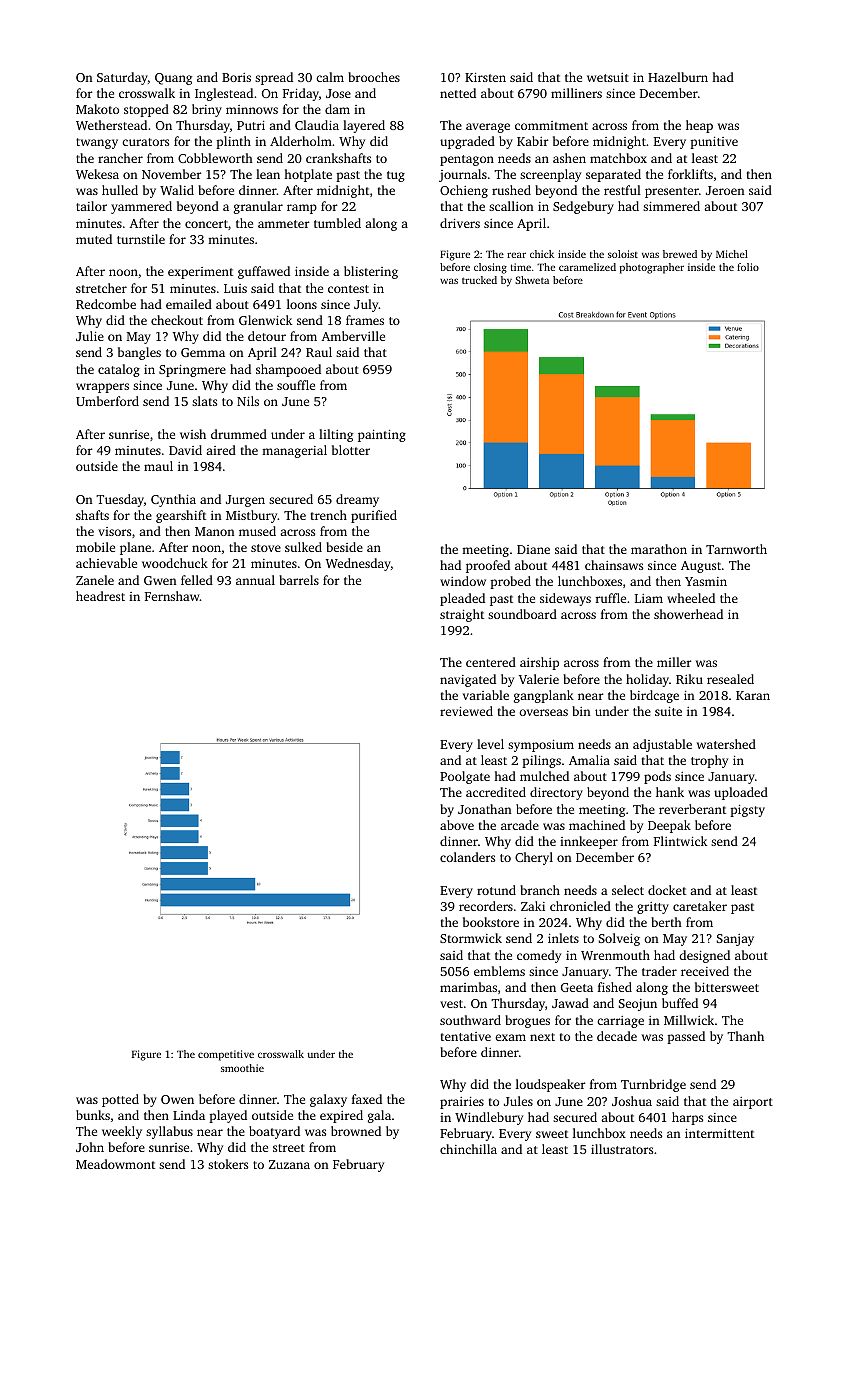 The width and height of the document is (849, 1400). Describe the element at coordinates (203, 352) in the document. I see `Gemma` at that location.
